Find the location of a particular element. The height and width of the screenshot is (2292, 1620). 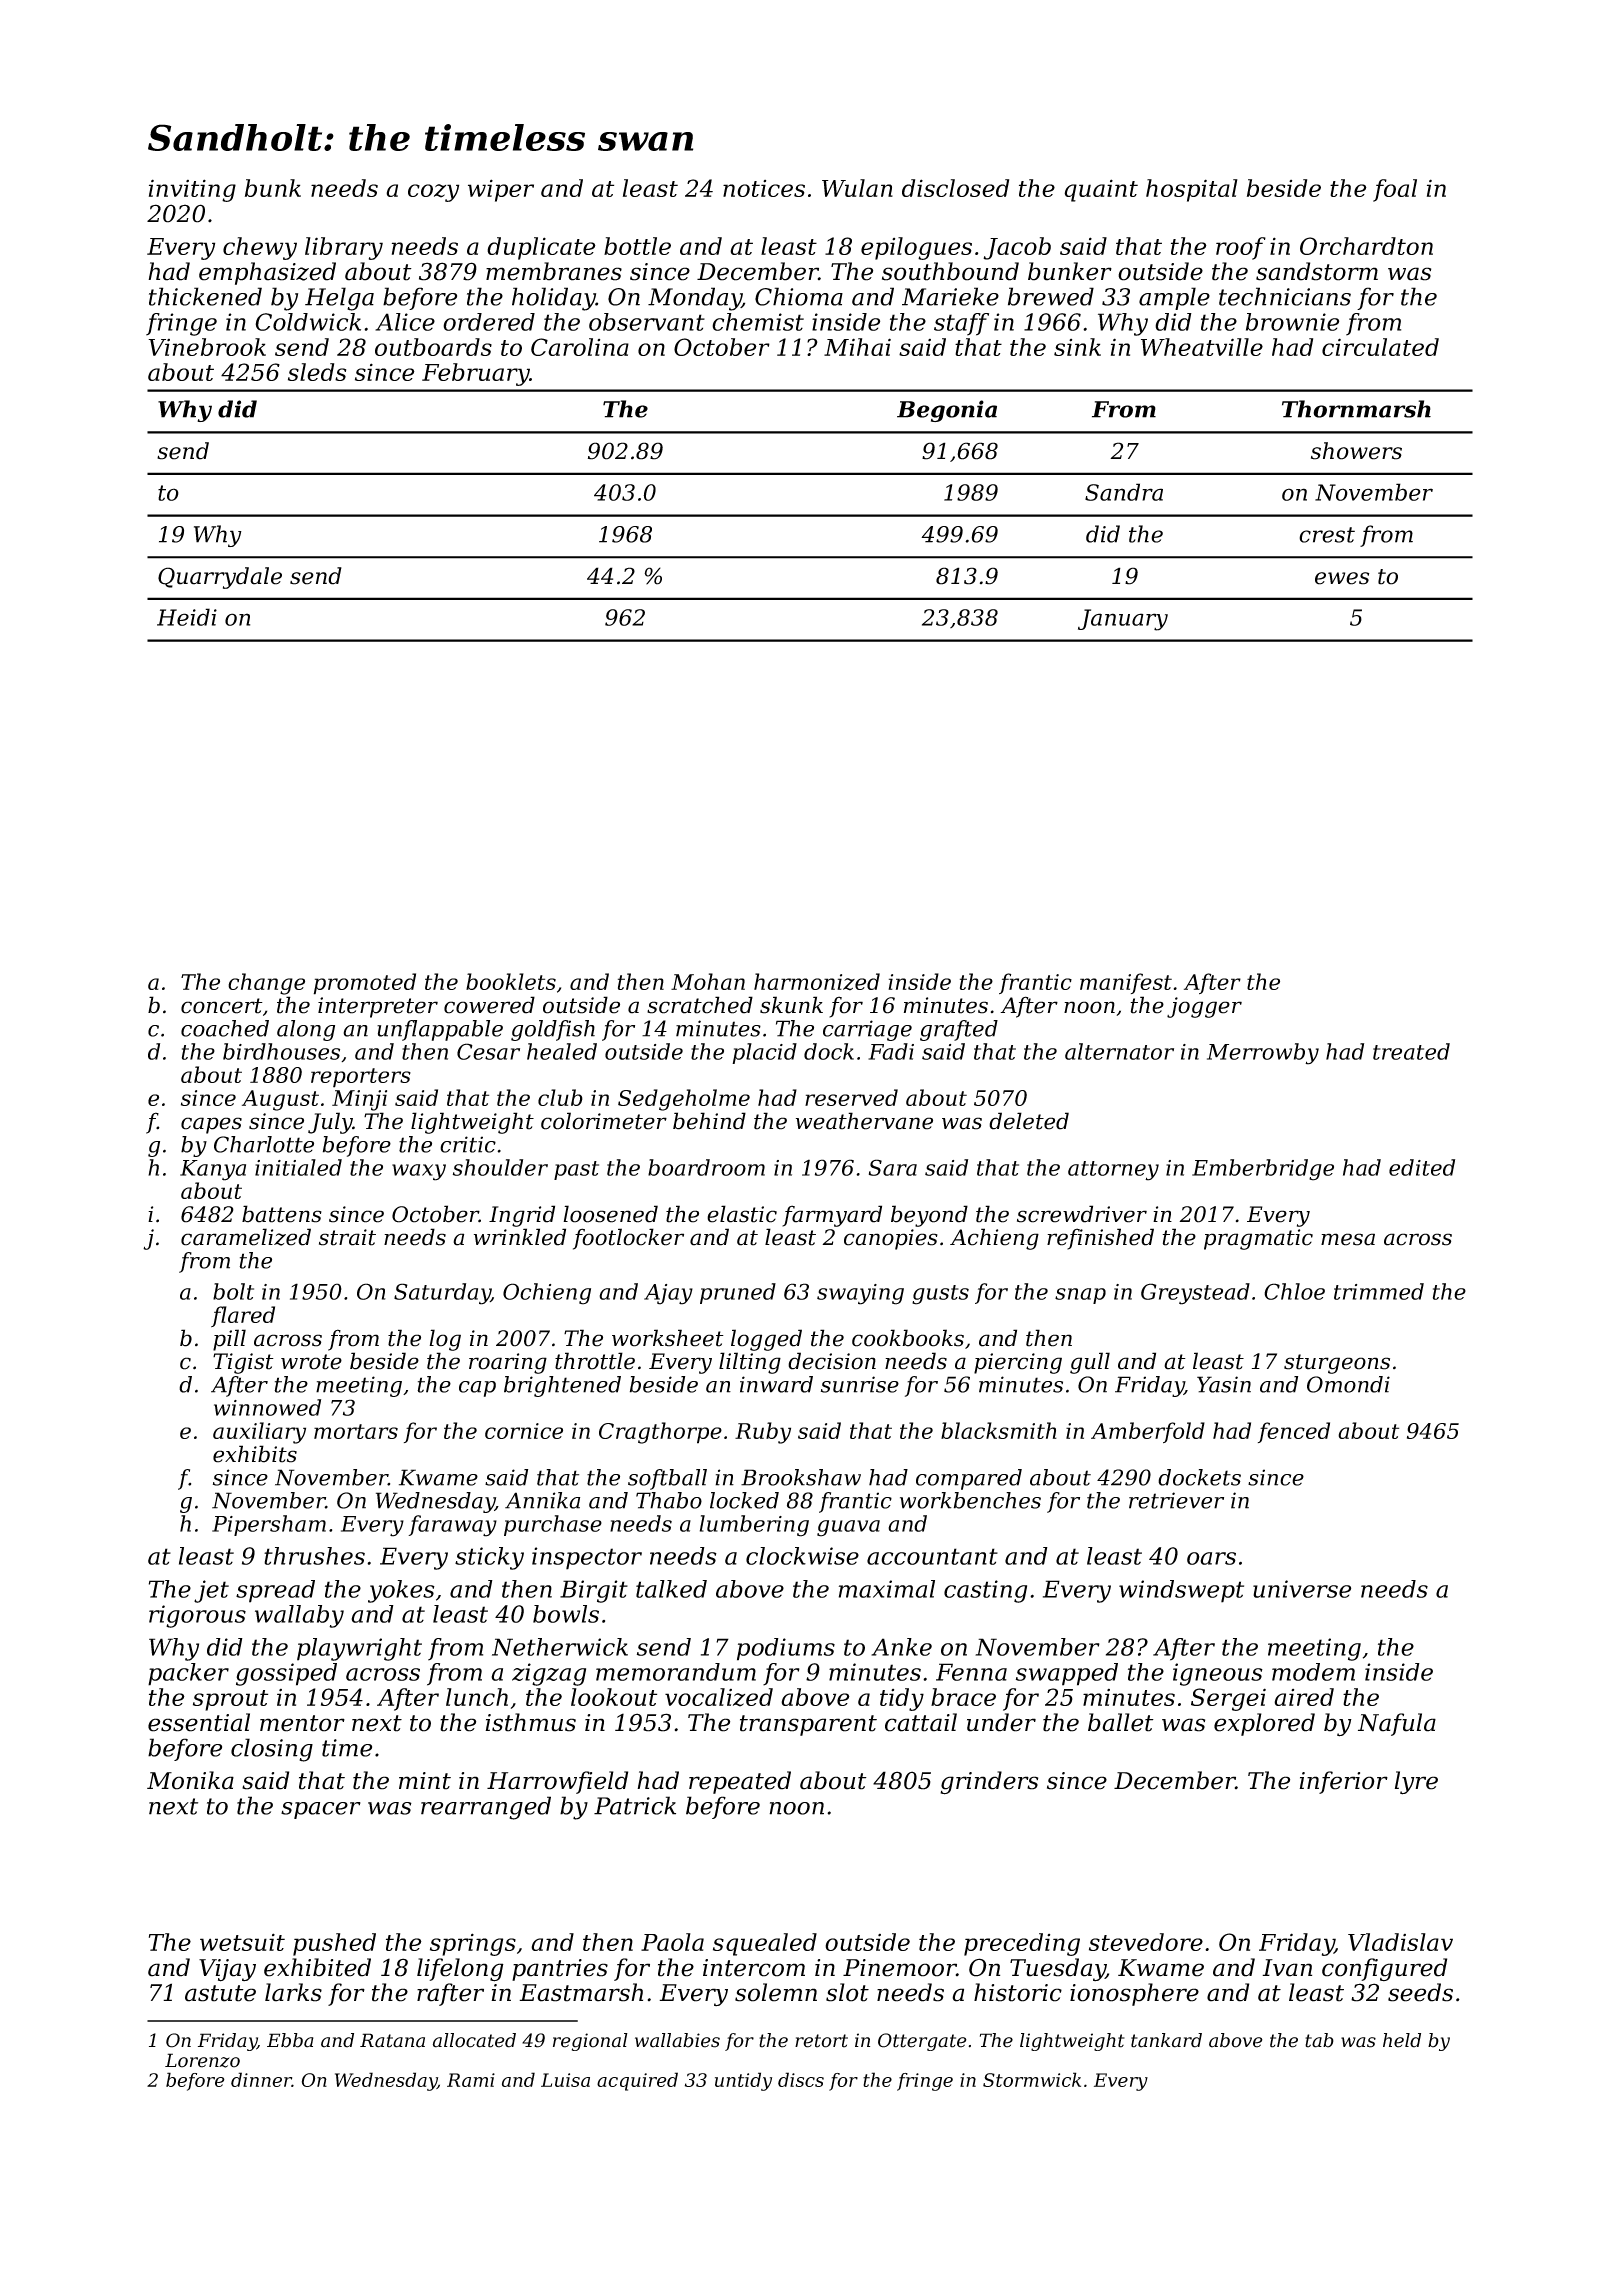

bolt is located at coordinates (233, 1291).
